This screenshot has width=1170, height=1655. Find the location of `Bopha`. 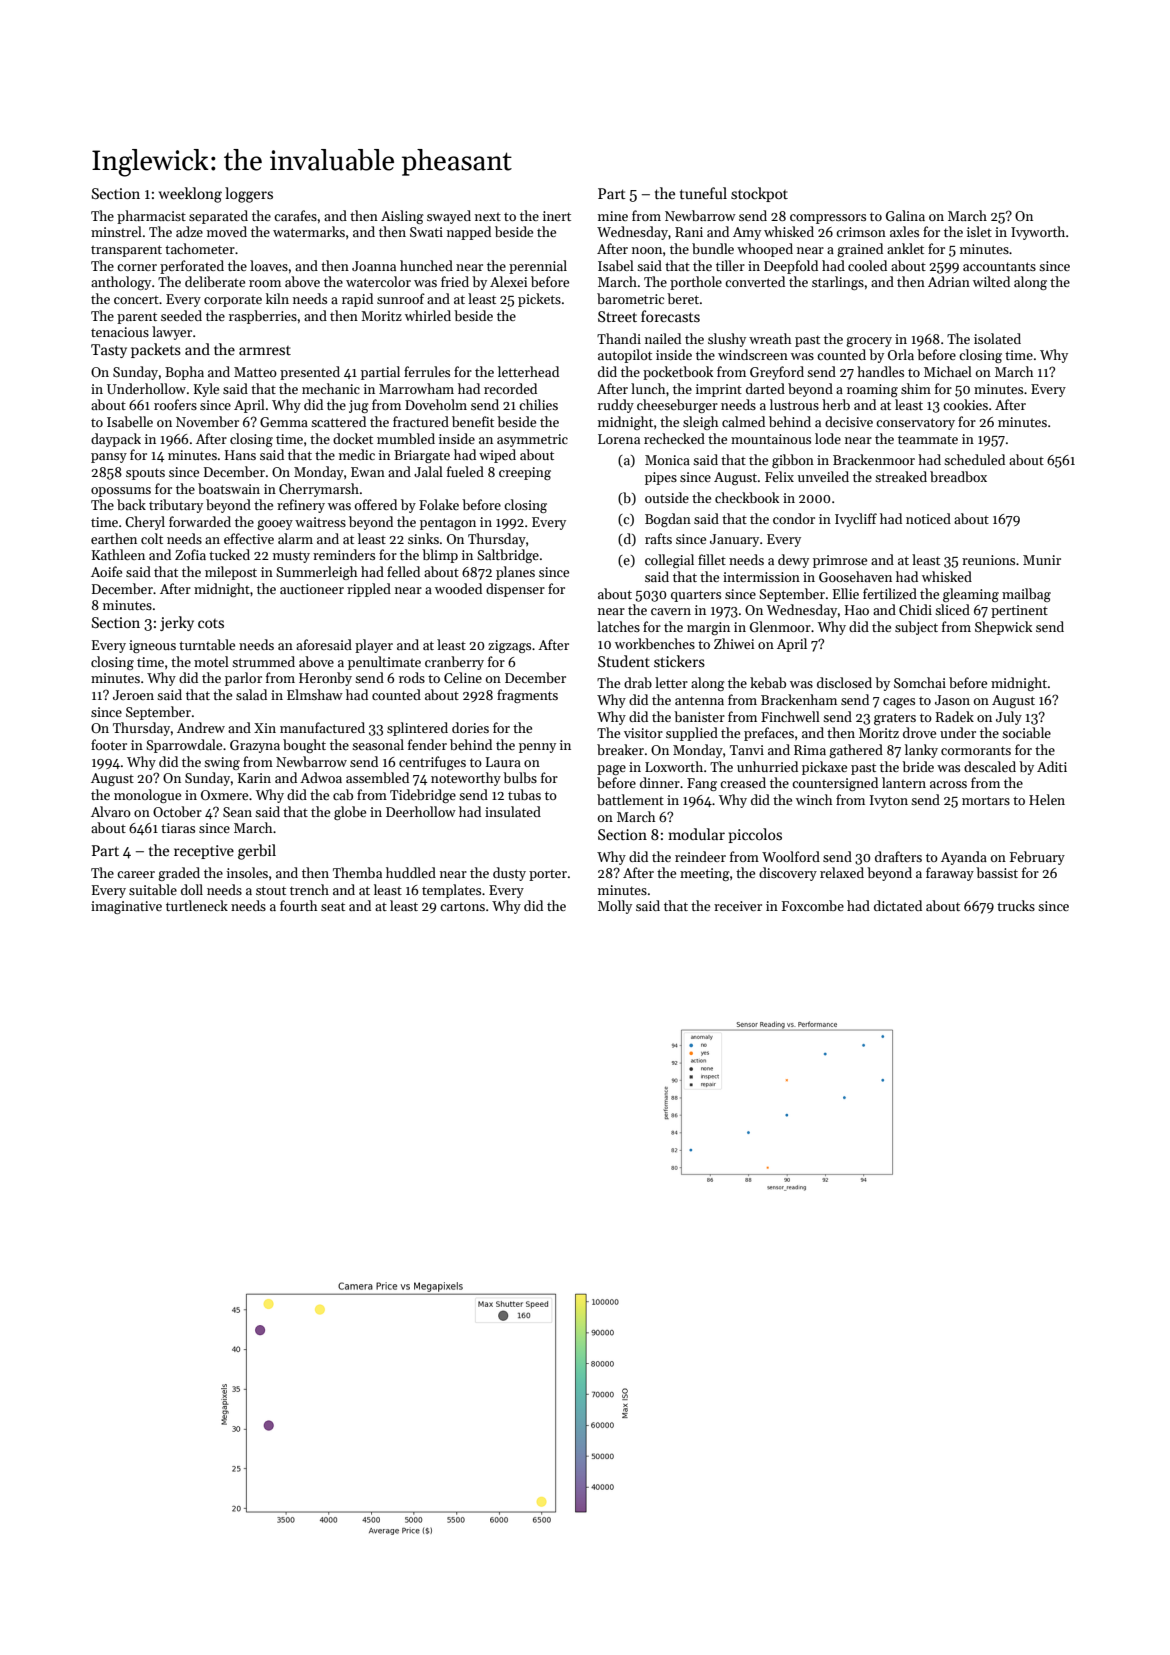

Bopha is located at coordinates (184, 373).
